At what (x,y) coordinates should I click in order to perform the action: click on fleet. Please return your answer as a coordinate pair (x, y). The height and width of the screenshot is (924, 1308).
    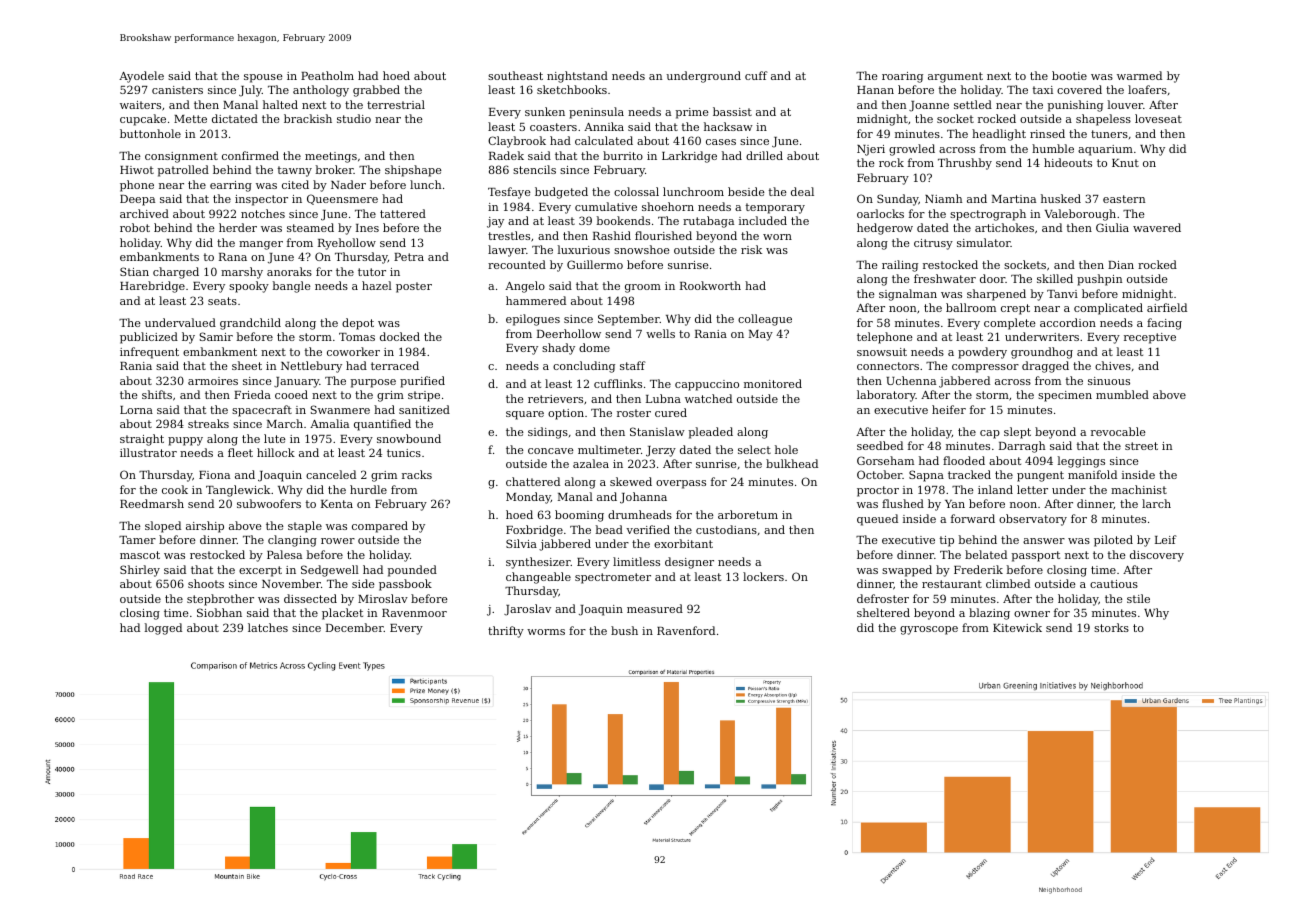
    Looking at the image, I should click on (240, 452).
